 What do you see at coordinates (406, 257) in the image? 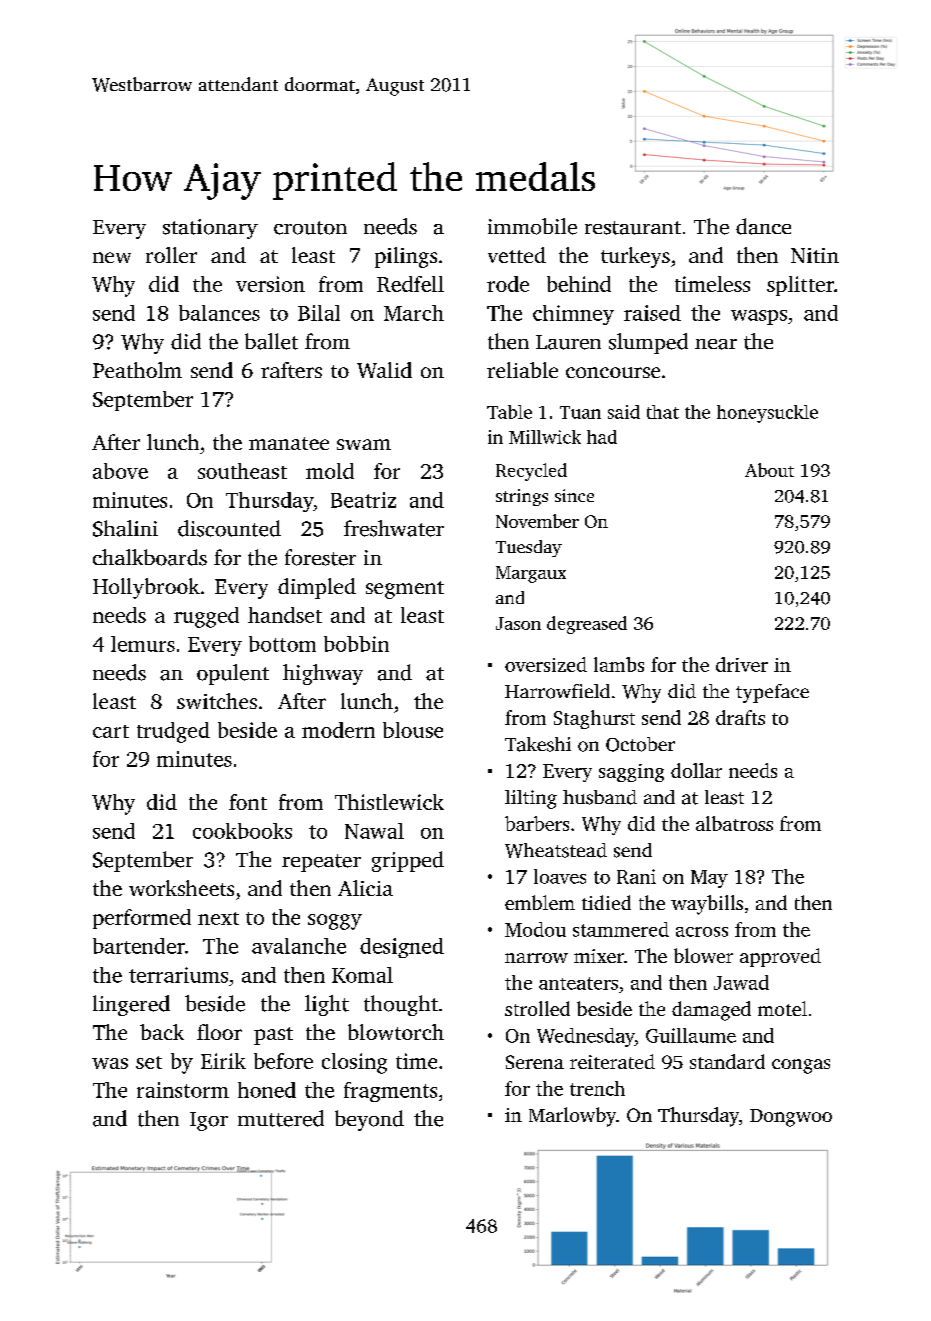
I see `pilings` at bounding box center [406, 257].
